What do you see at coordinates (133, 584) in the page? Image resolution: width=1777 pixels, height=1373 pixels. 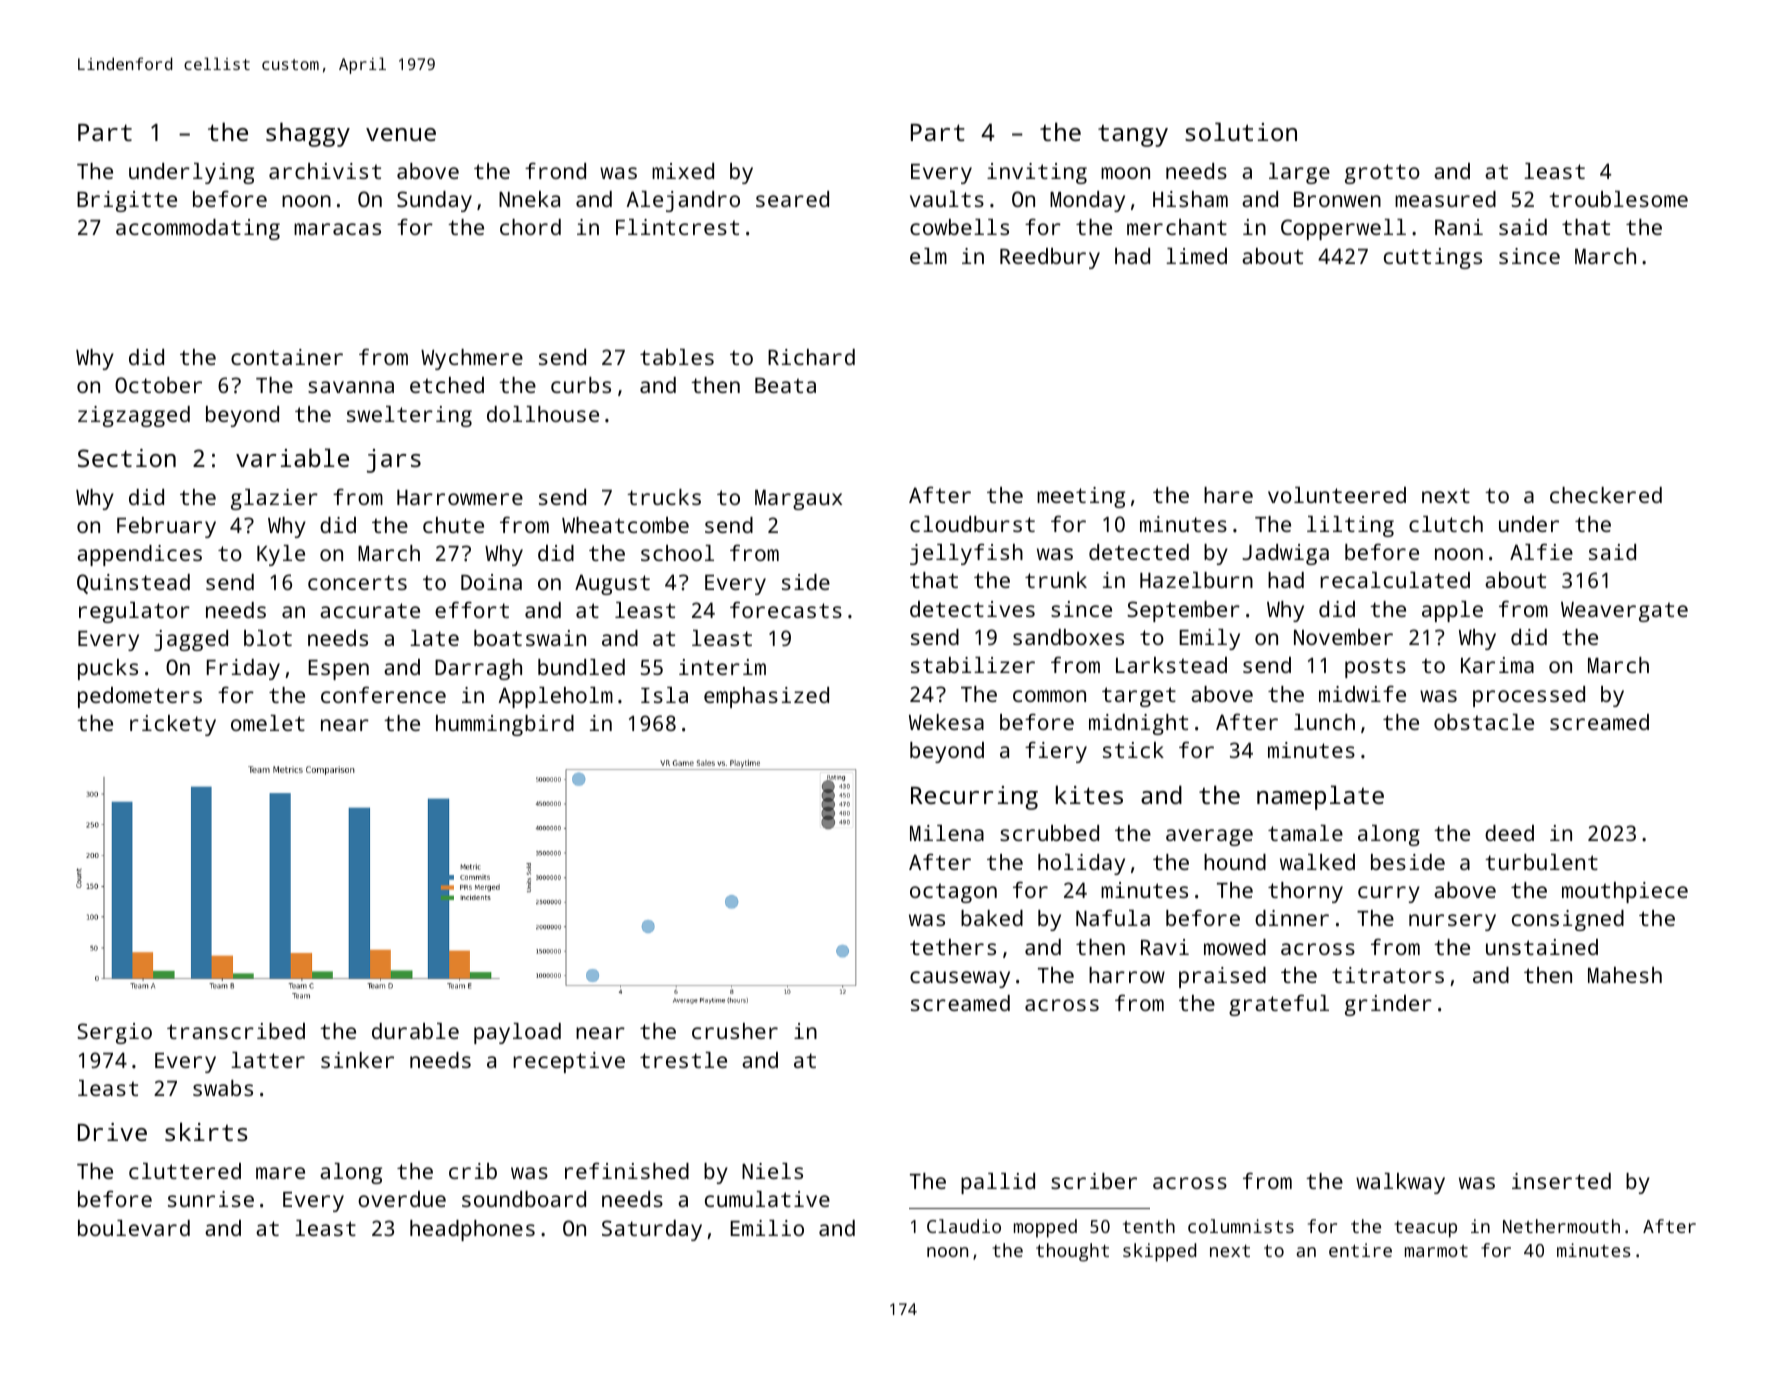 I see `Quinstead` at bounding box center [133, 584].
